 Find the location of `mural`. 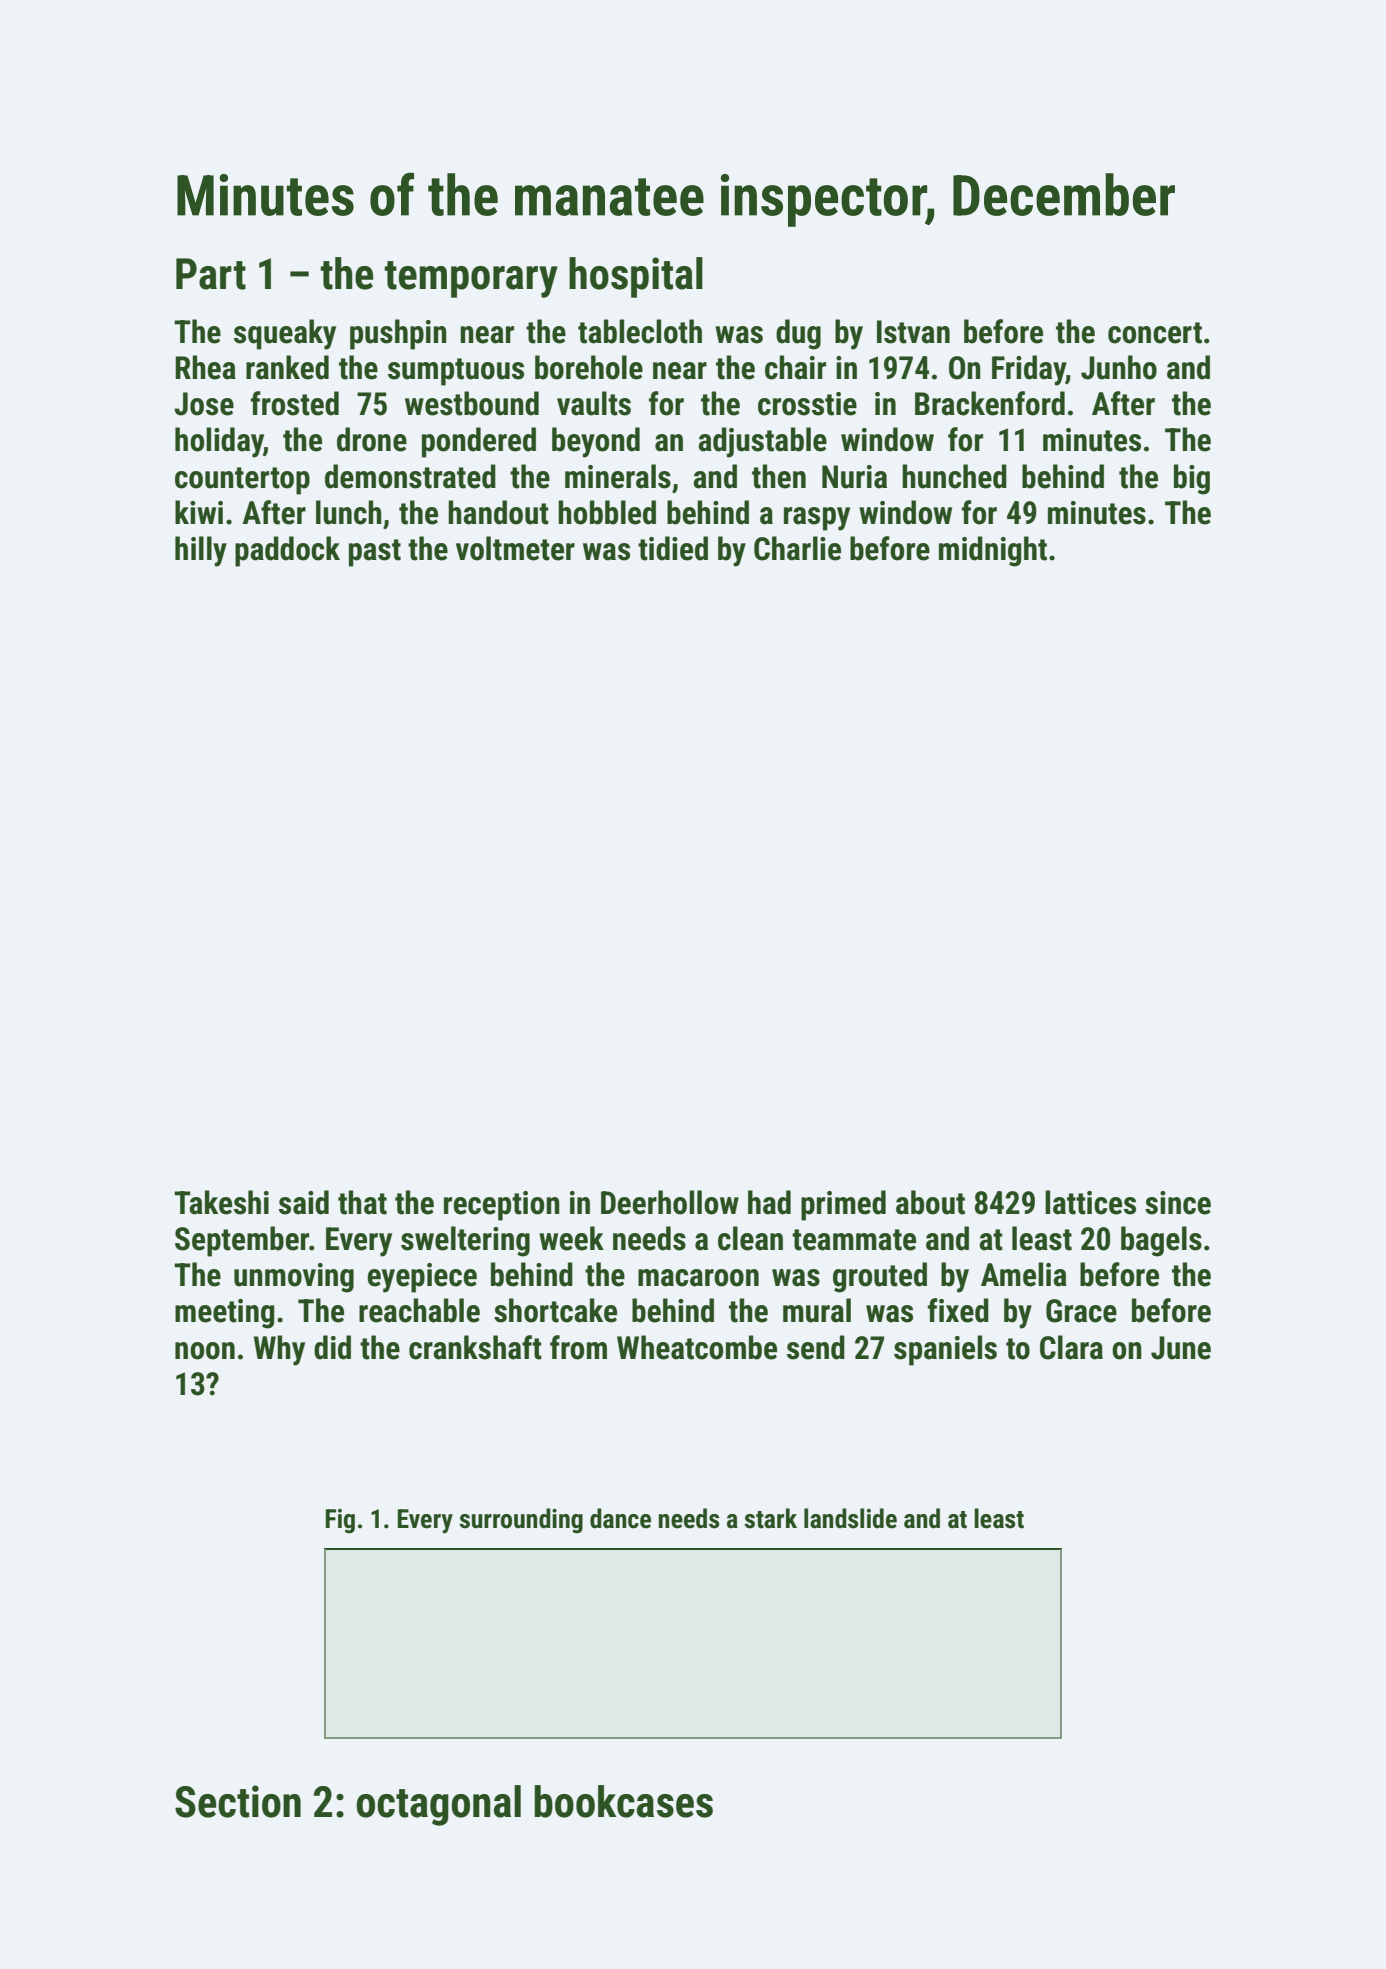

mural is located at coordinates (817, 1310).
